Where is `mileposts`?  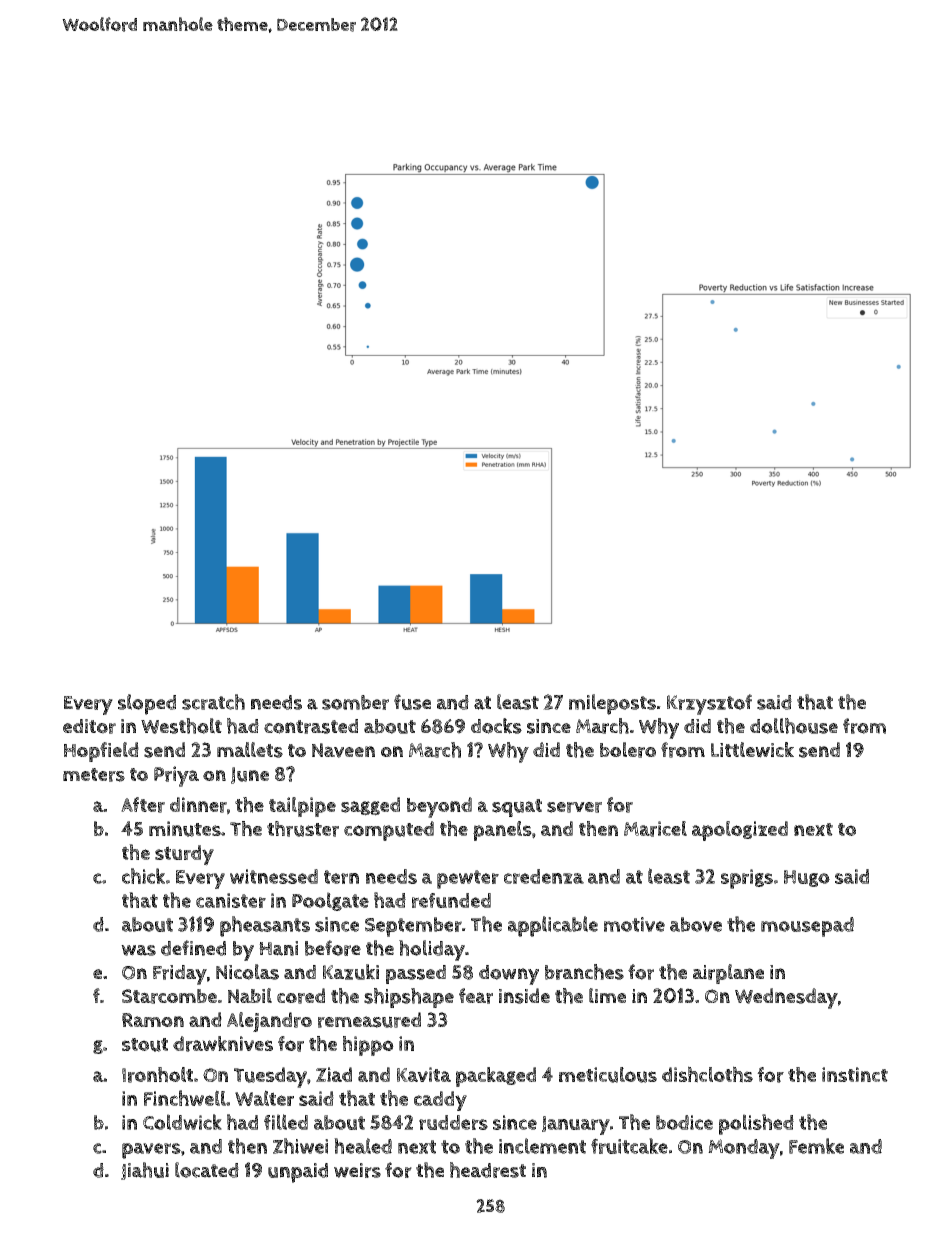
mileposts is located at coordinates (612, 704).
